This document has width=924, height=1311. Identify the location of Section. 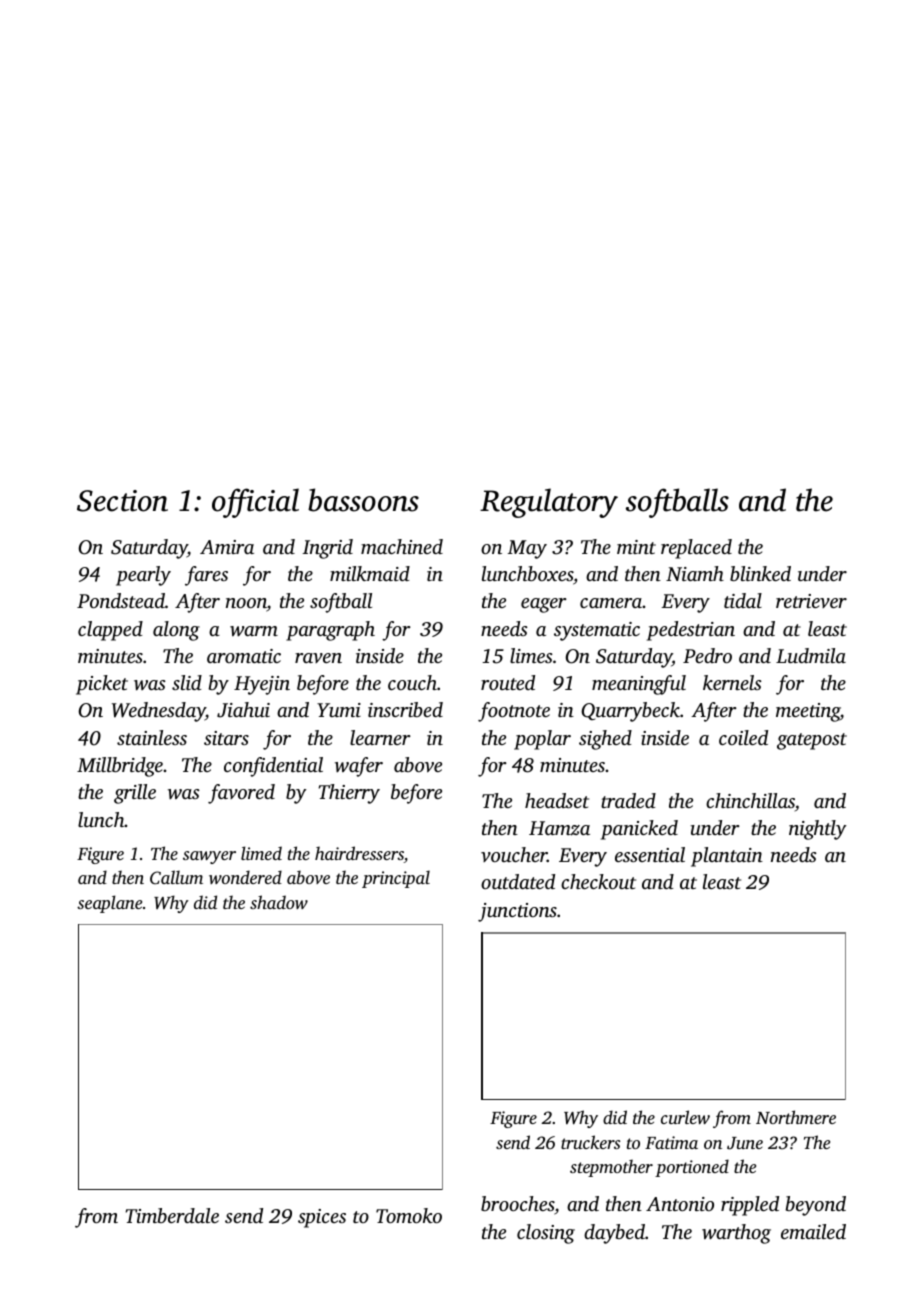
(122, 501).
